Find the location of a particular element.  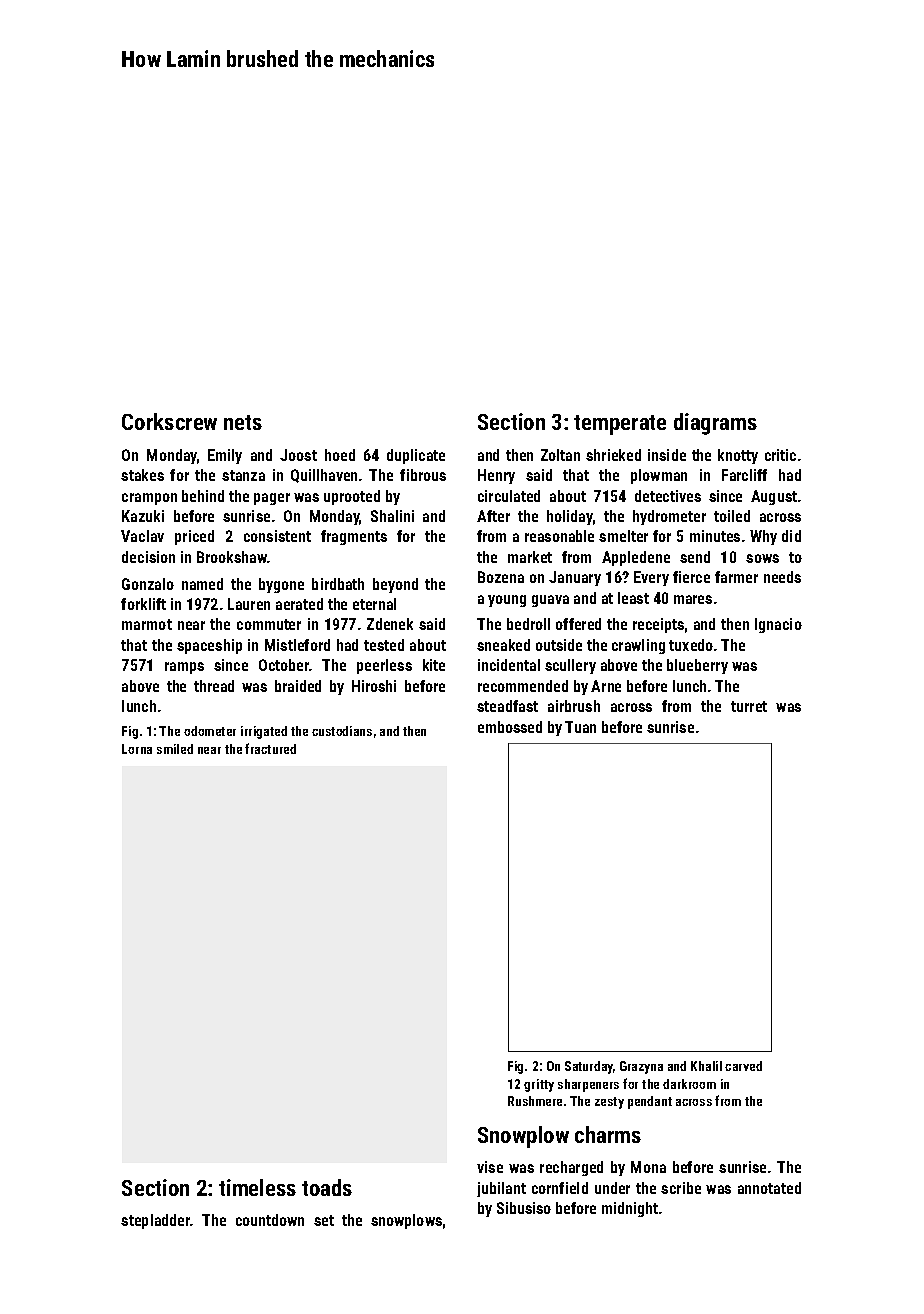

fragments is located at coordinates (354, 537).
